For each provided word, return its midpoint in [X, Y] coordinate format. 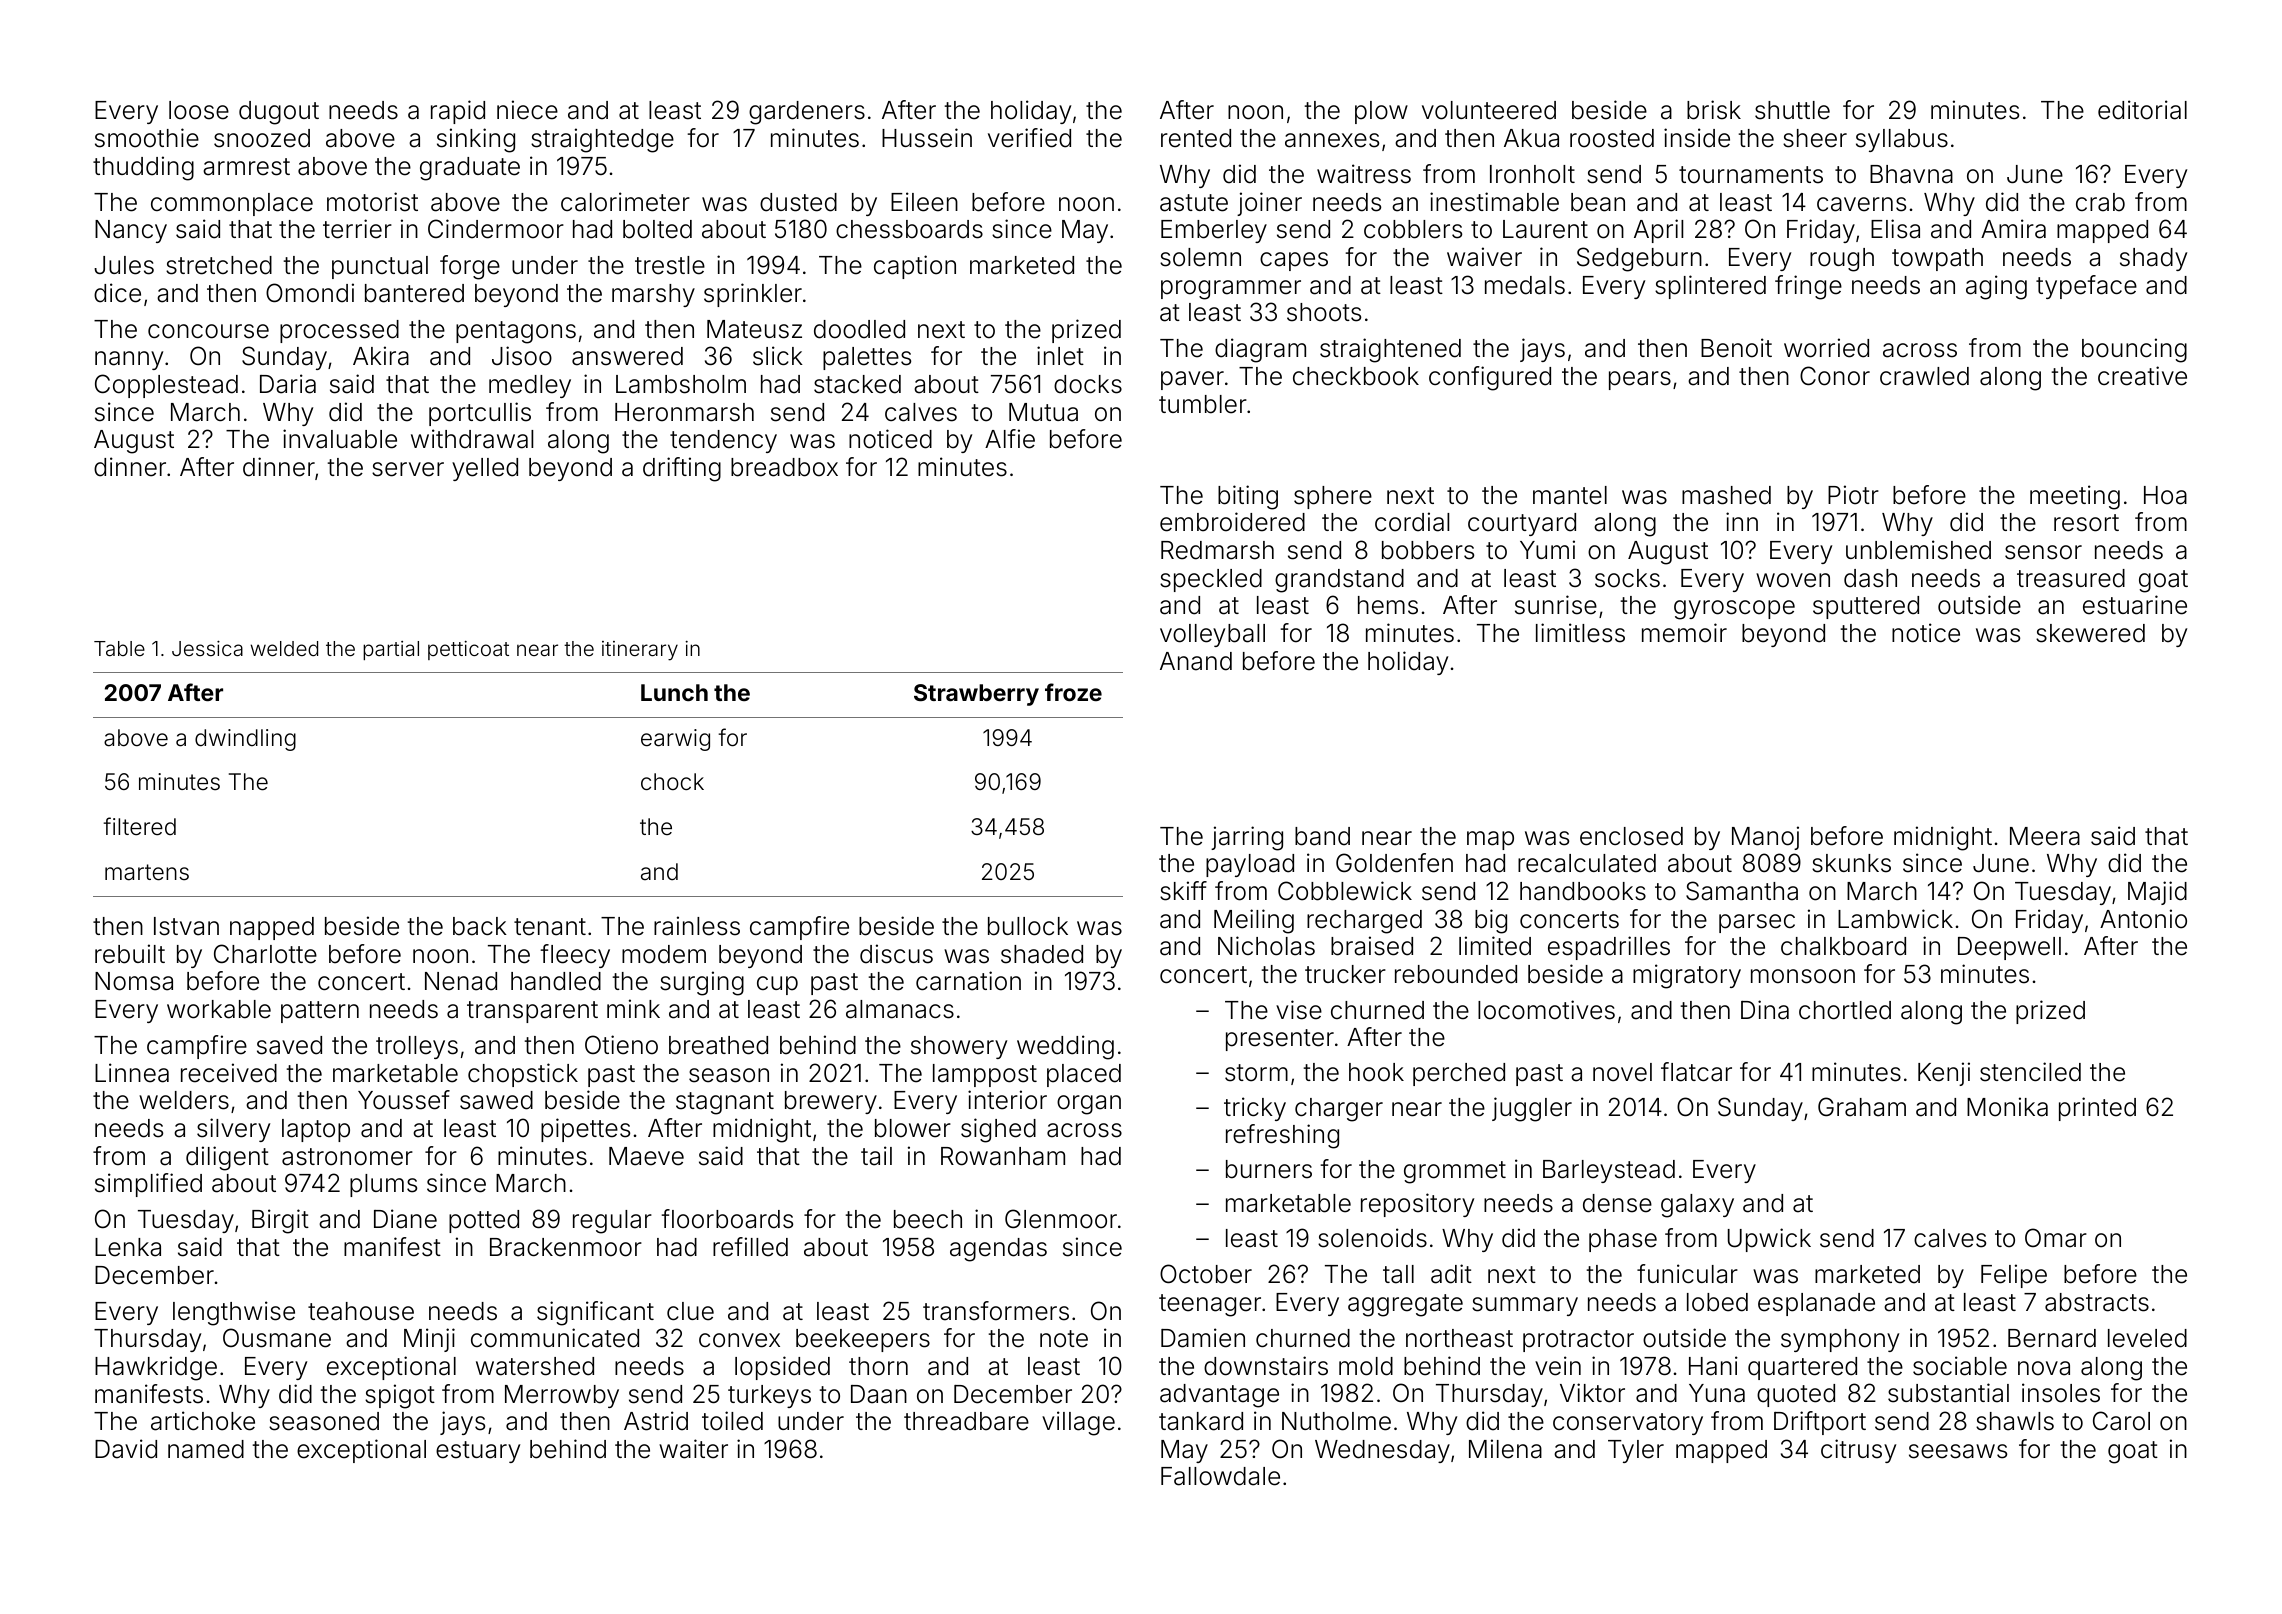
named [206, 1449]
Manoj [1765, 838]
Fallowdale [1220, 1476]
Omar [2056, 1238]
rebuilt [130, 954]
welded [284, 648]
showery [959, 1047]
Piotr [1853, 495]
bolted [657, 229]
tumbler [1203, 404]
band [1322, 836]
